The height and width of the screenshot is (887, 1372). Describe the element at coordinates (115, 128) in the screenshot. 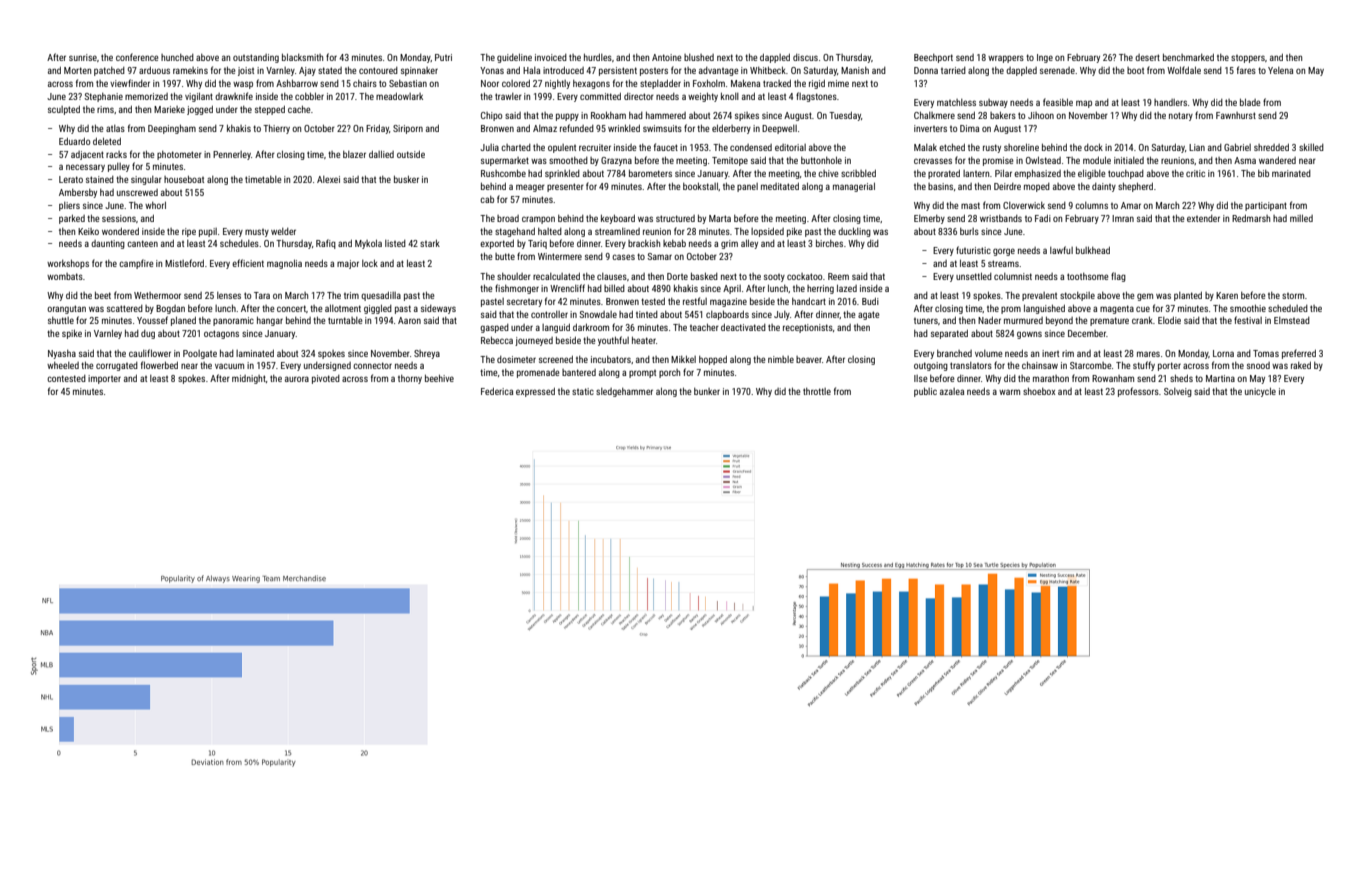

I see `atlas` at that location.
